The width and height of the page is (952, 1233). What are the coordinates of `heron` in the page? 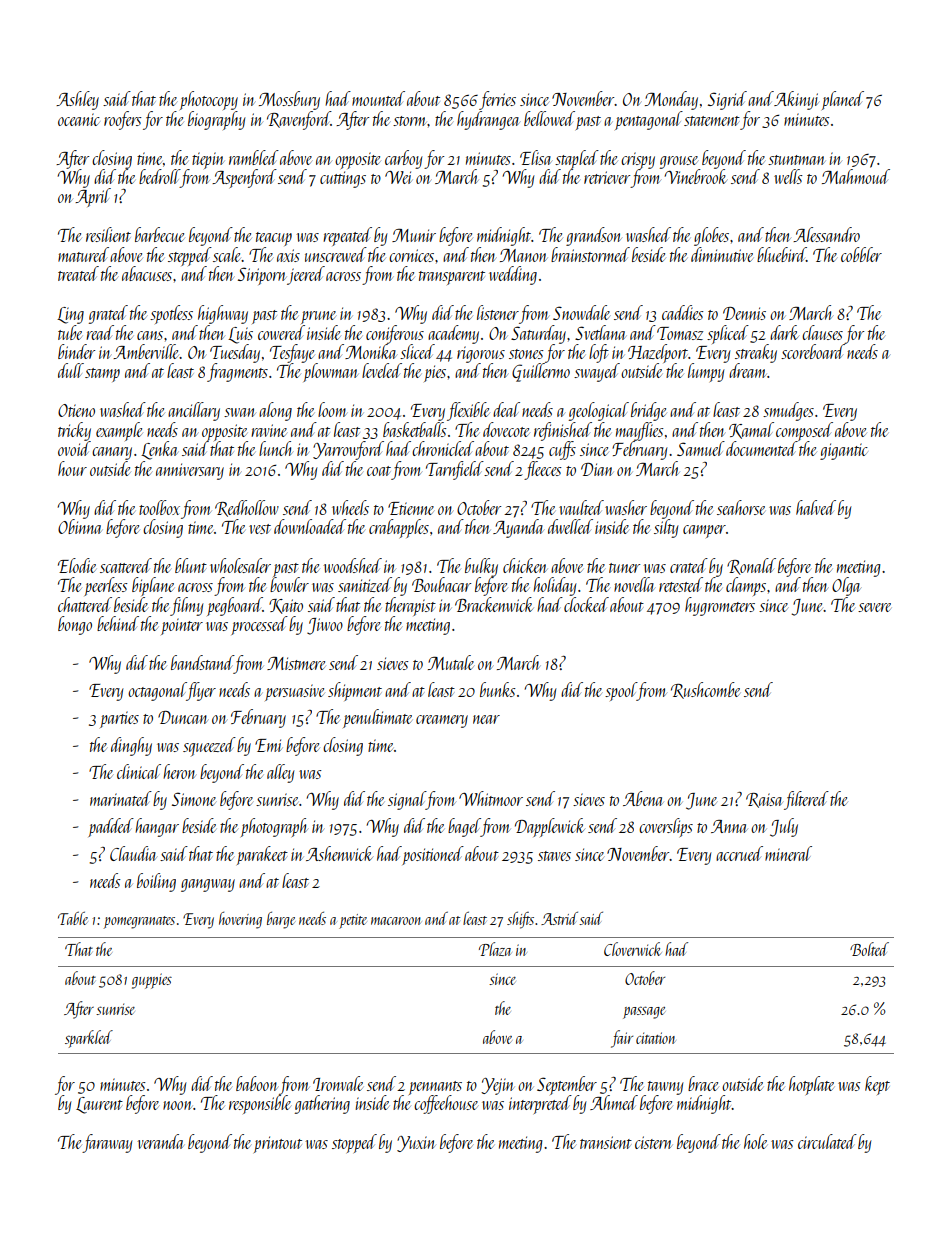 It's located at (179, 771).
